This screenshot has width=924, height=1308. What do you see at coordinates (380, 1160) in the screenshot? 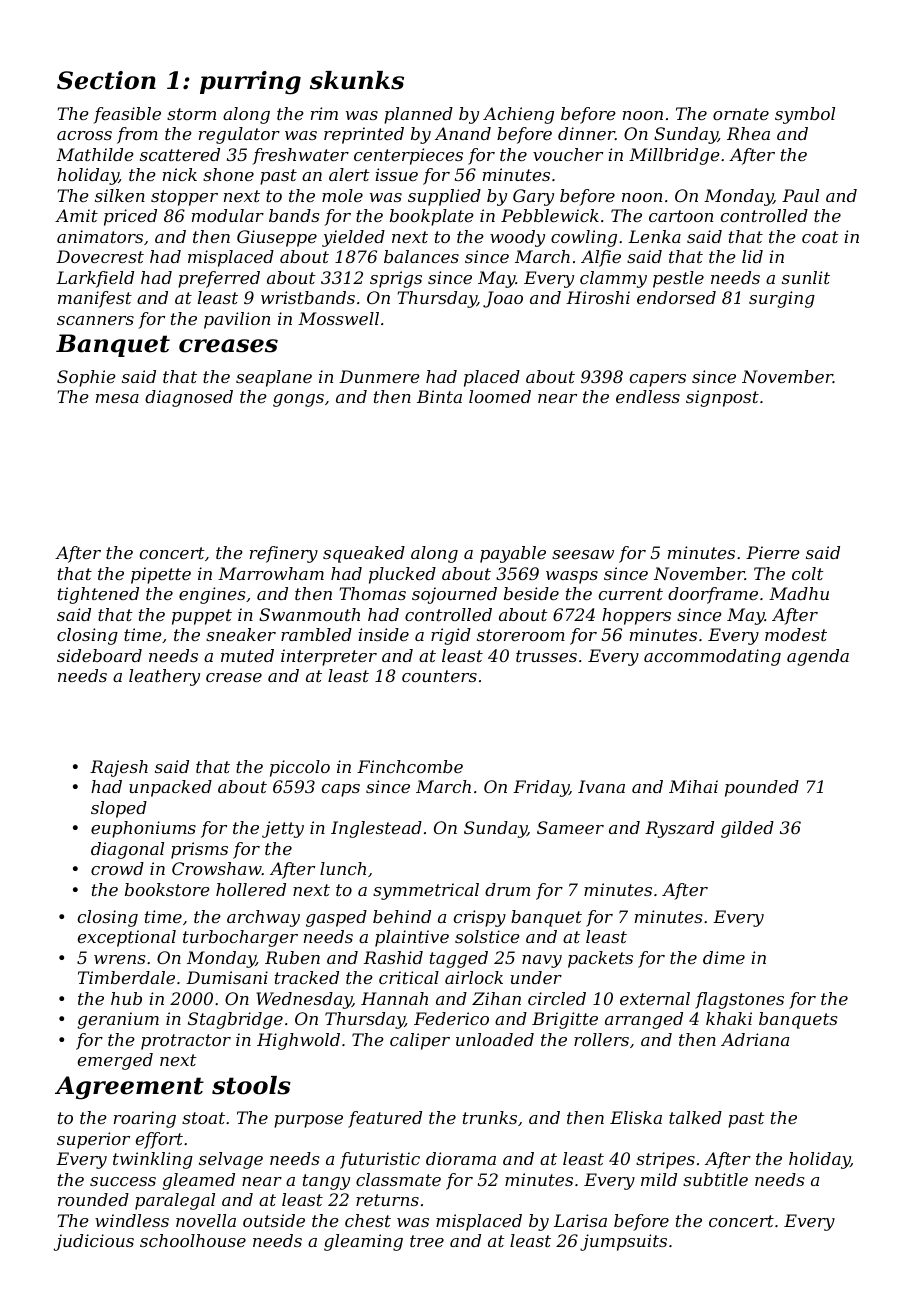
I see `futuristic` at bounding box center [380, 1160].
